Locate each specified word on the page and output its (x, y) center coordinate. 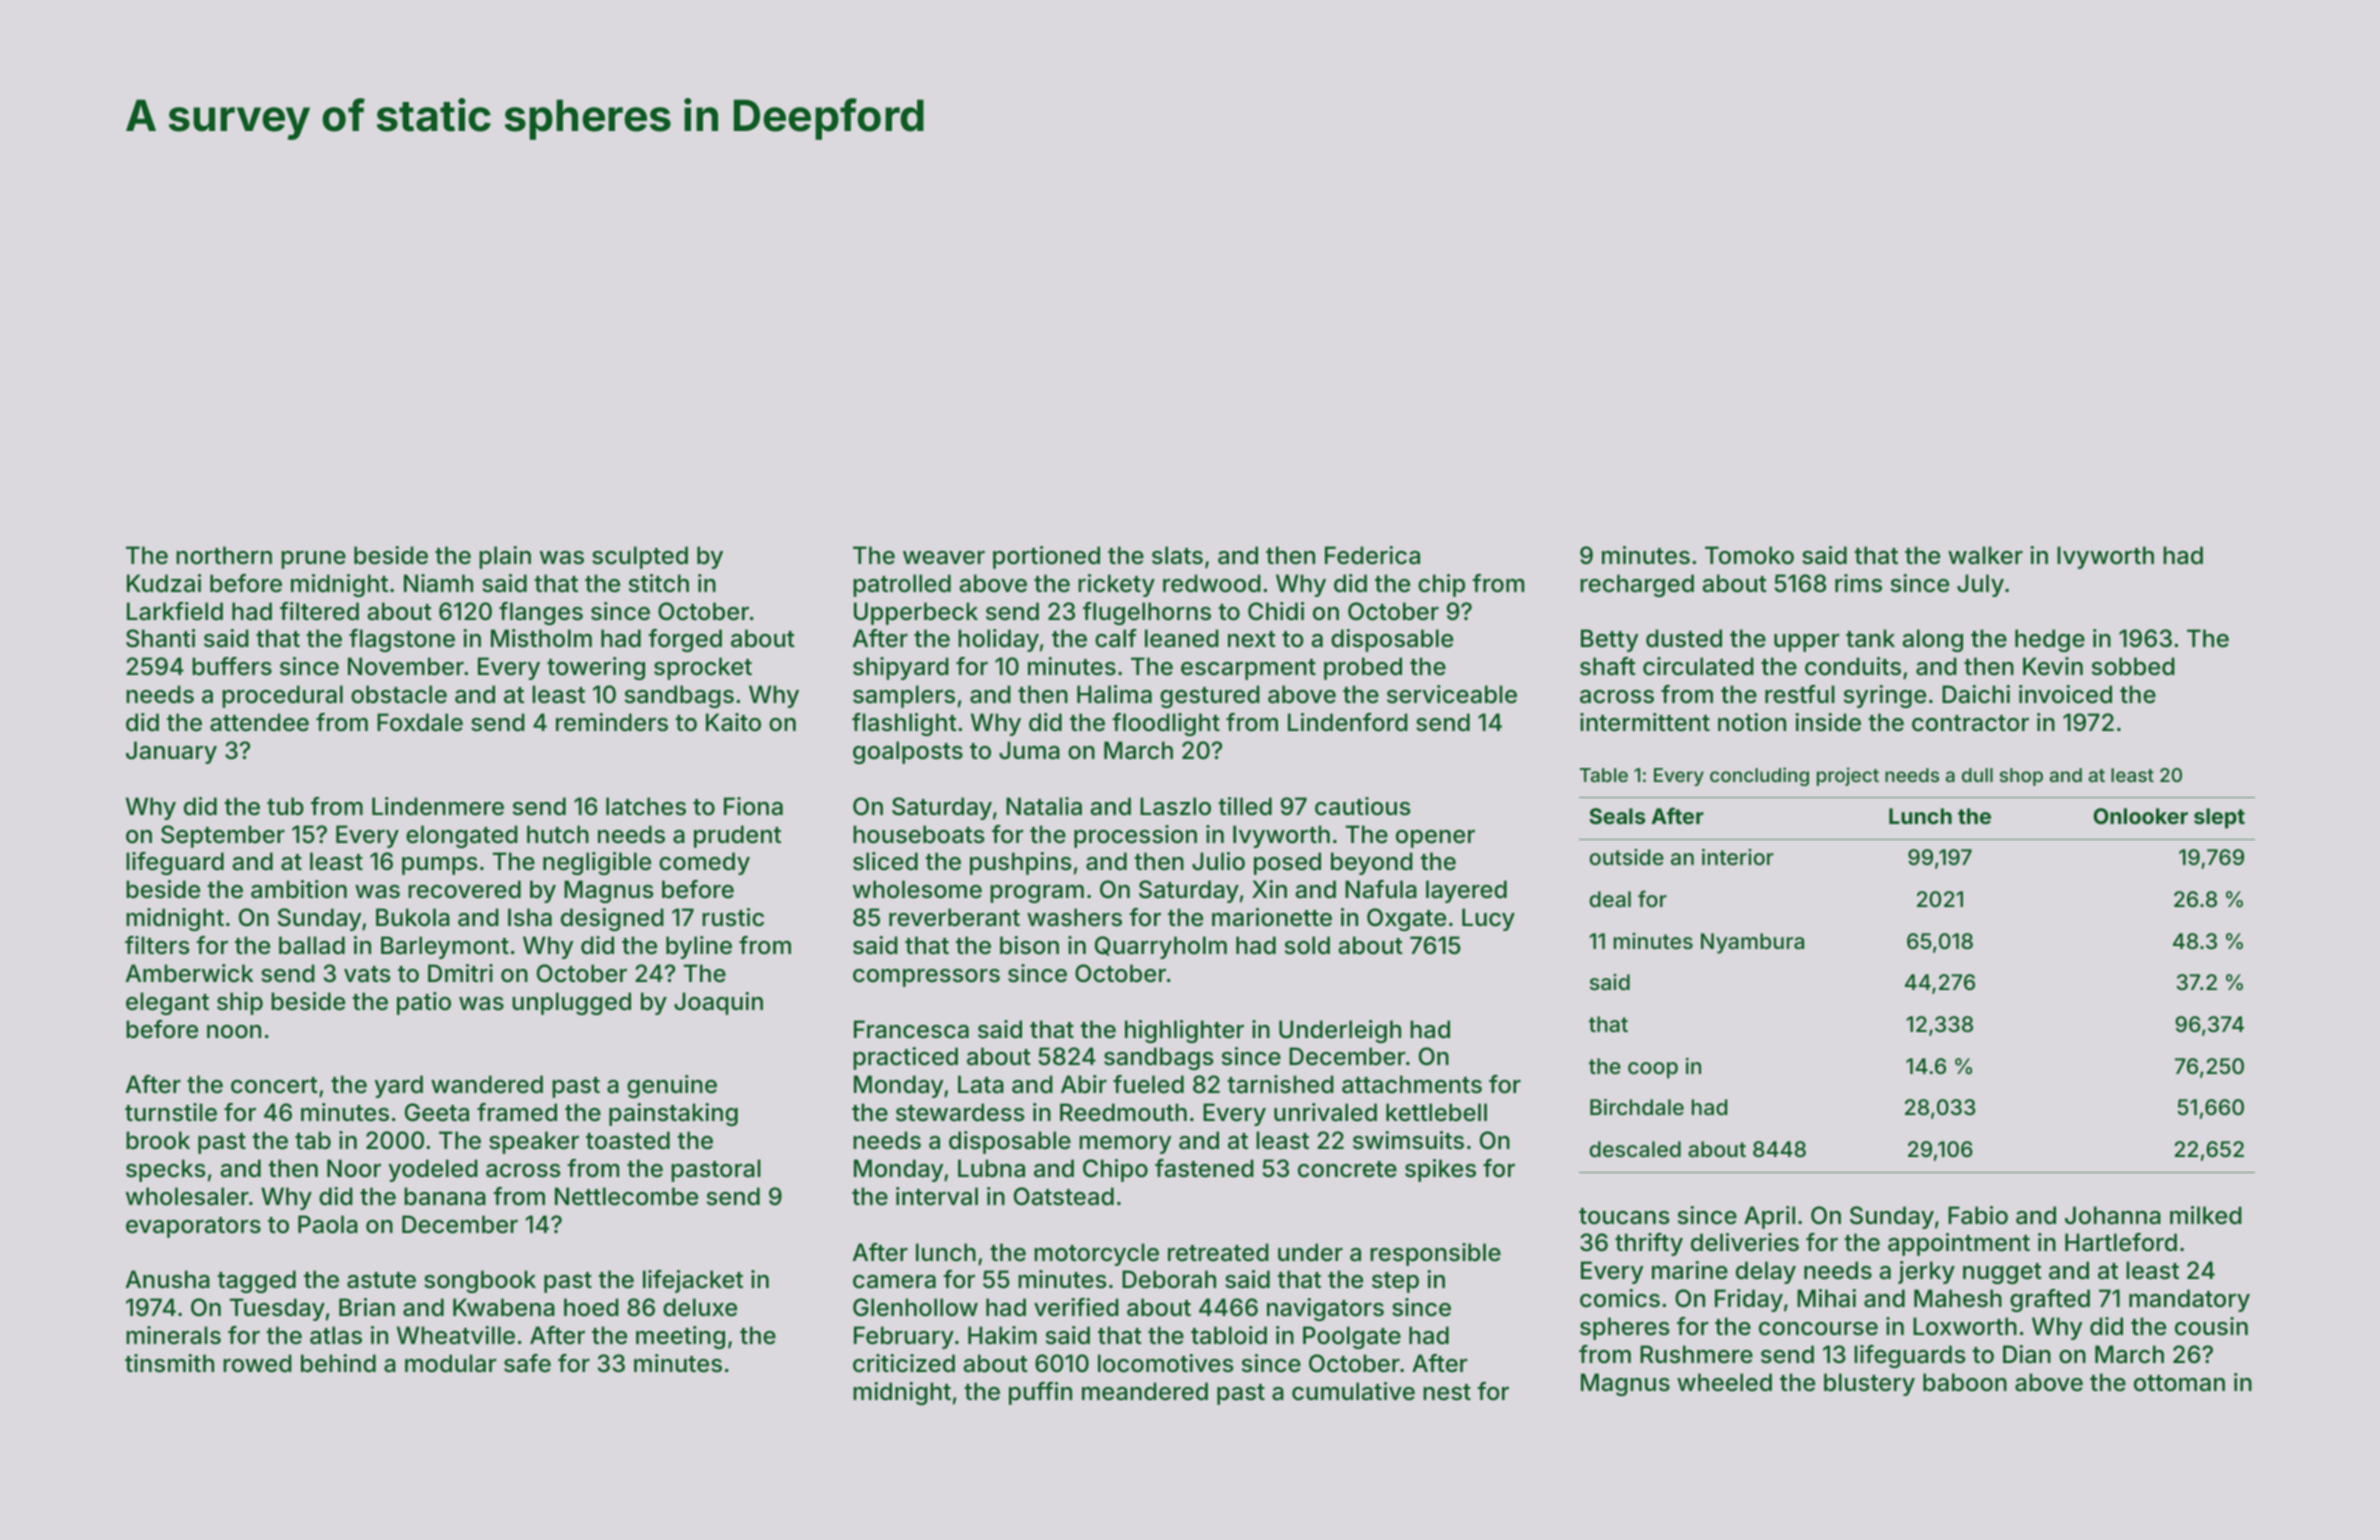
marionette (1272, 917)
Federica (1372, 555)
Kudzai (164, 583)
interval (937, 1196)
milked (2206, 1215)
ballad (312, 945)
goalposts (908, 752)
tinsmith (169, 1363)
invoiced (2065, 694)
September (223, 836)
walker (1985, 555)
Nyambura (1752, 943)
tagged (256, 1281)
